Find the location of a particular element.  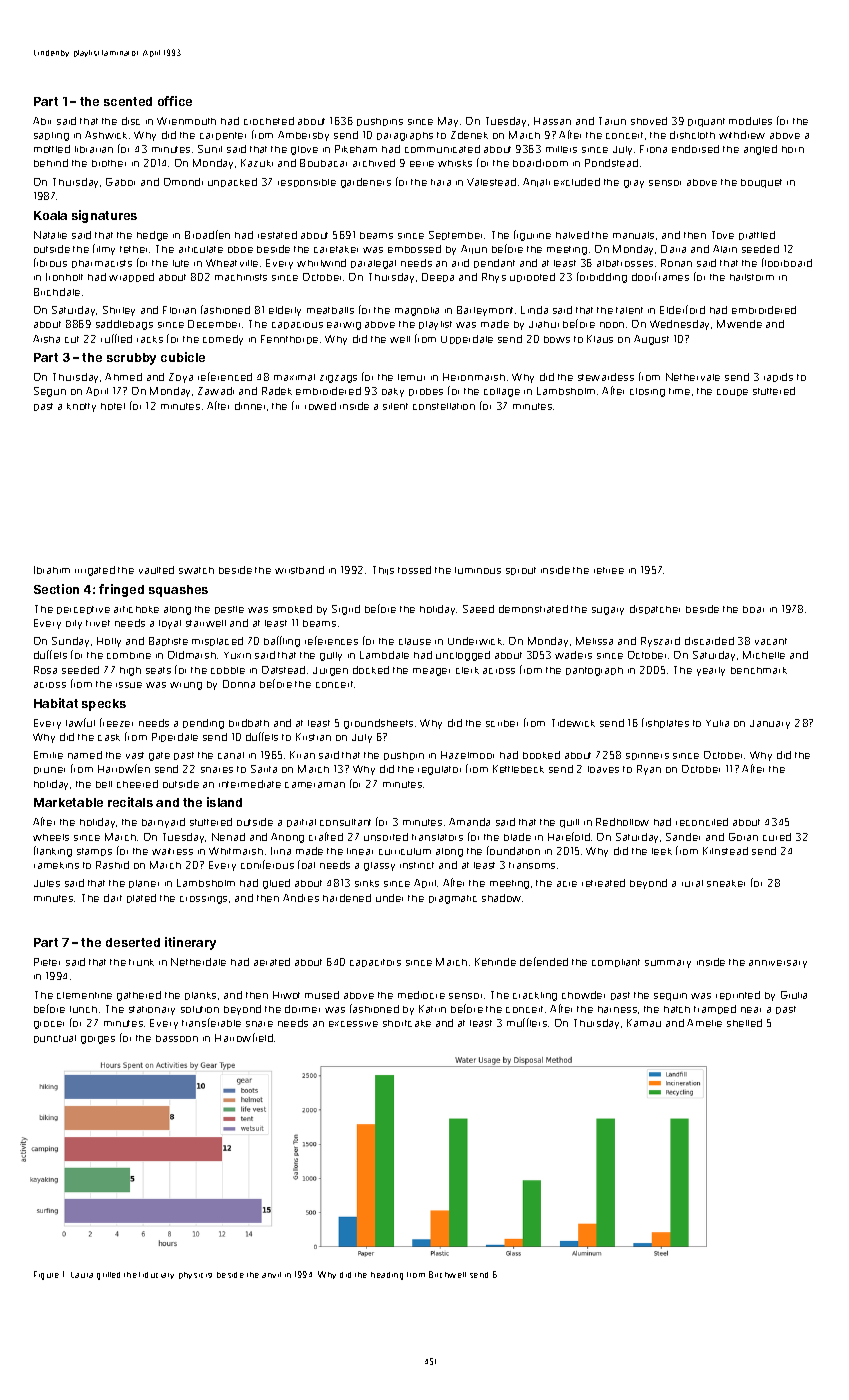

sneaker is located at coordinates (726, 883).
